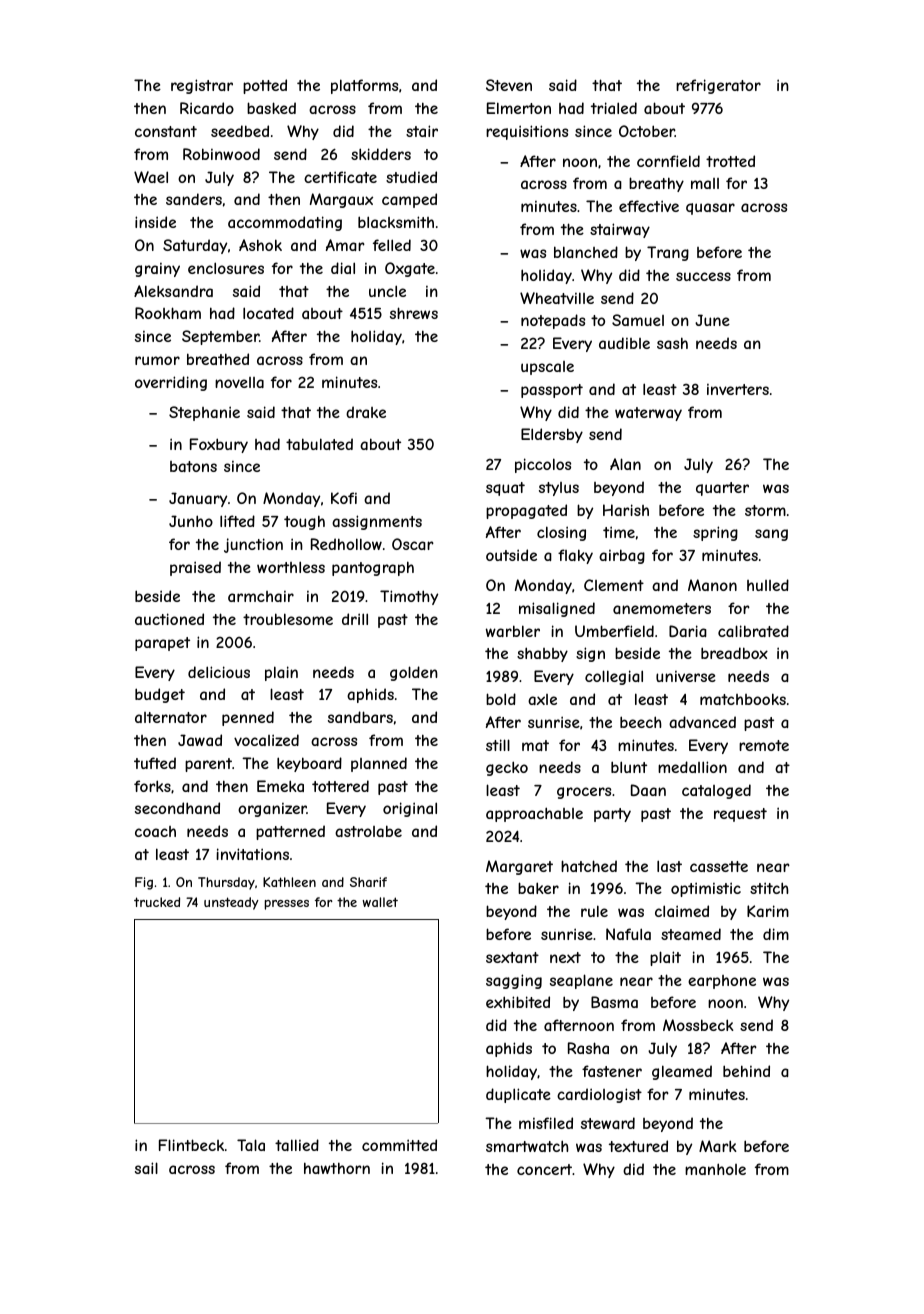 This document has width=924, height=1314. I want to click on blacksmith, so click(396, 222).
